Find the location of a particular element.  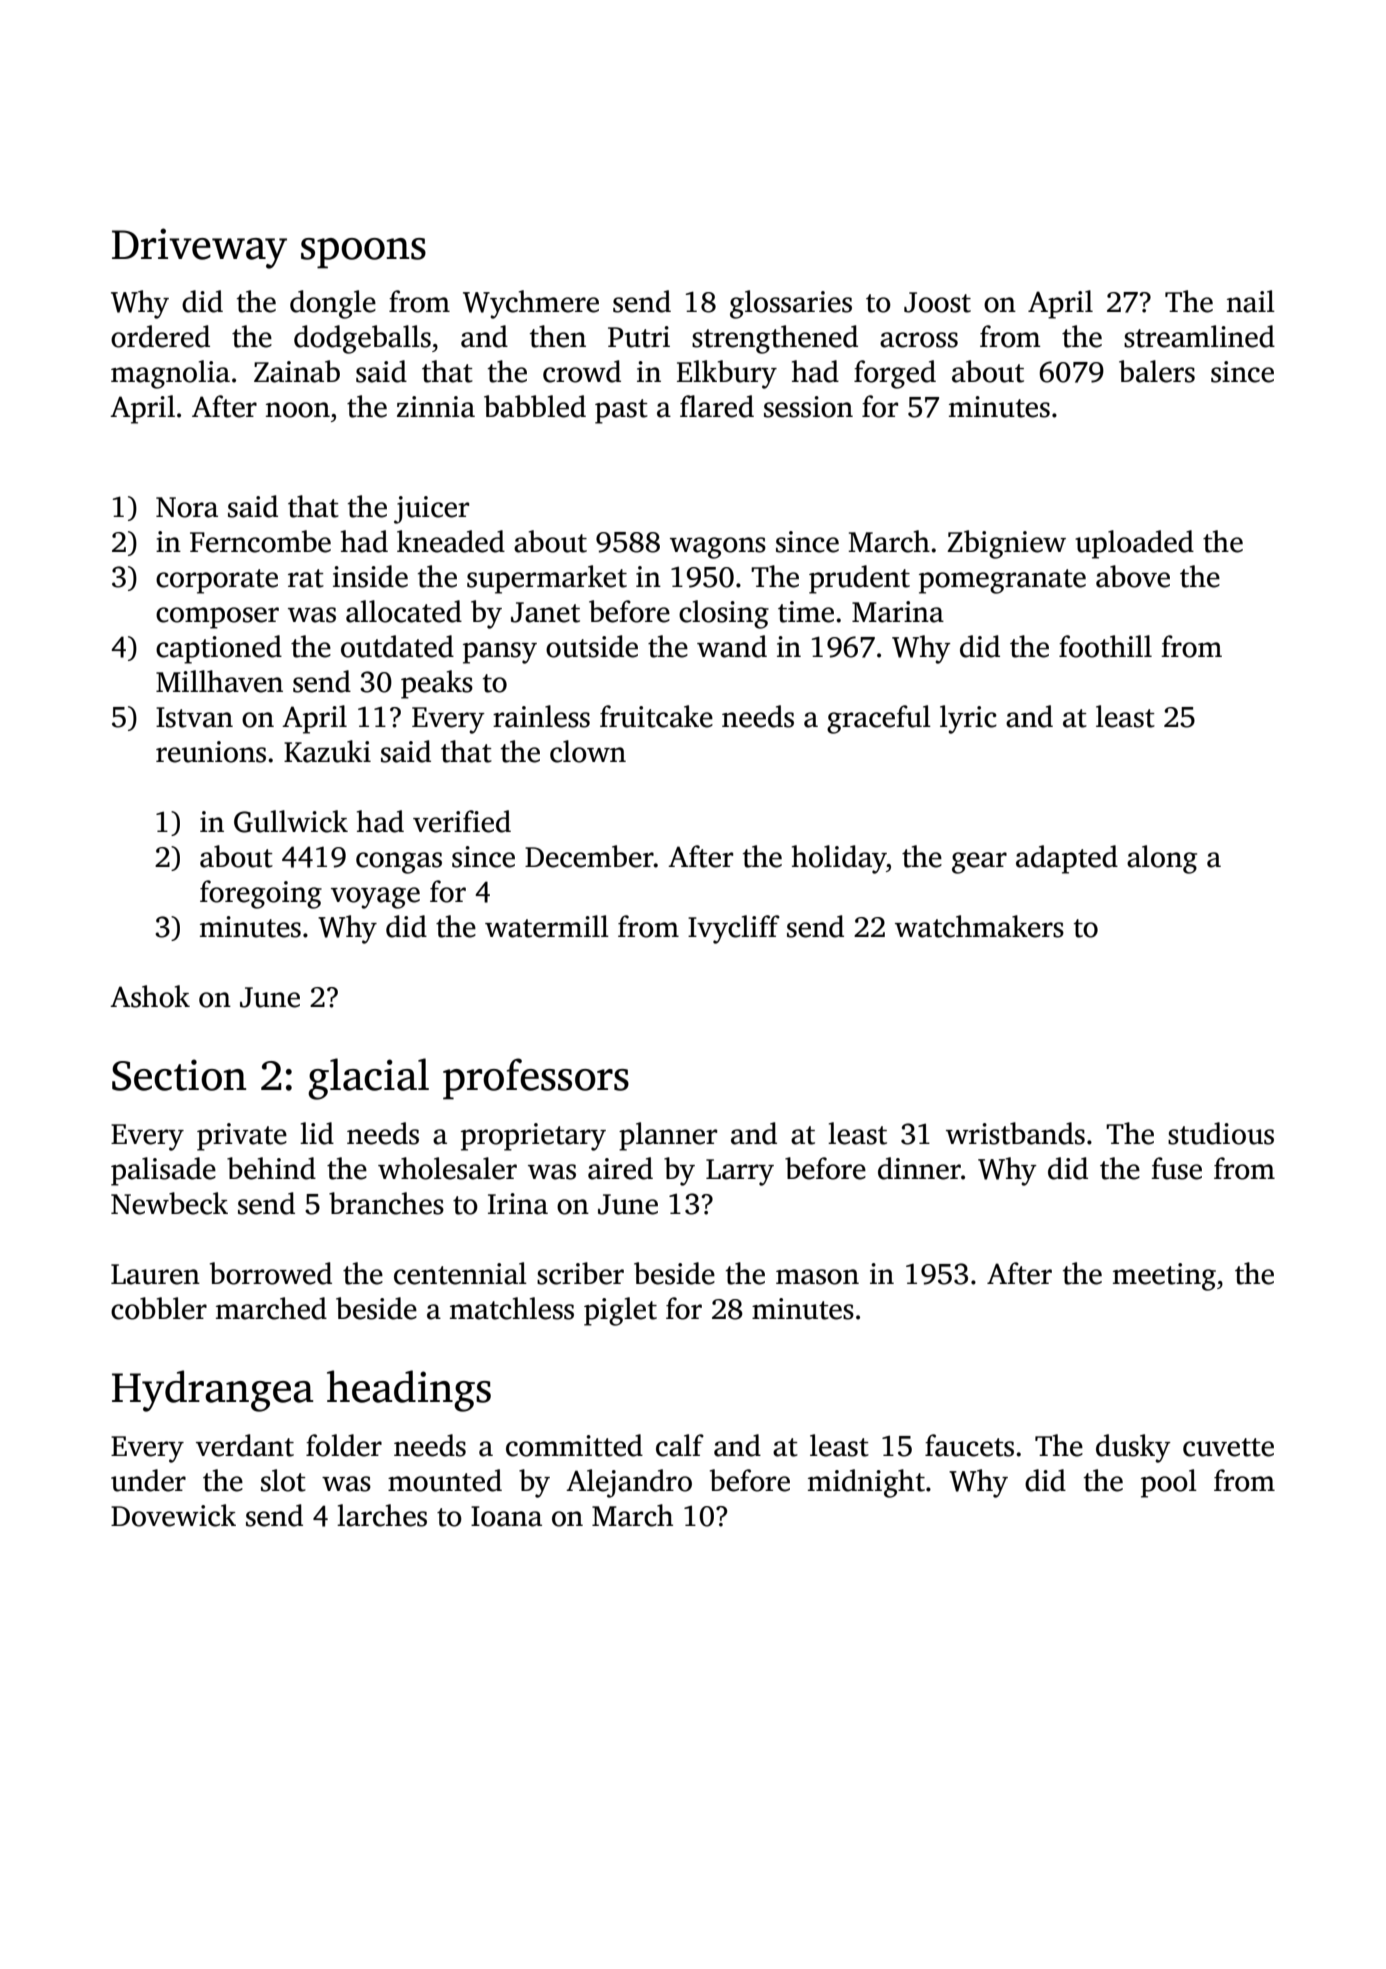

planner is located at coordinates (668, 1136).
